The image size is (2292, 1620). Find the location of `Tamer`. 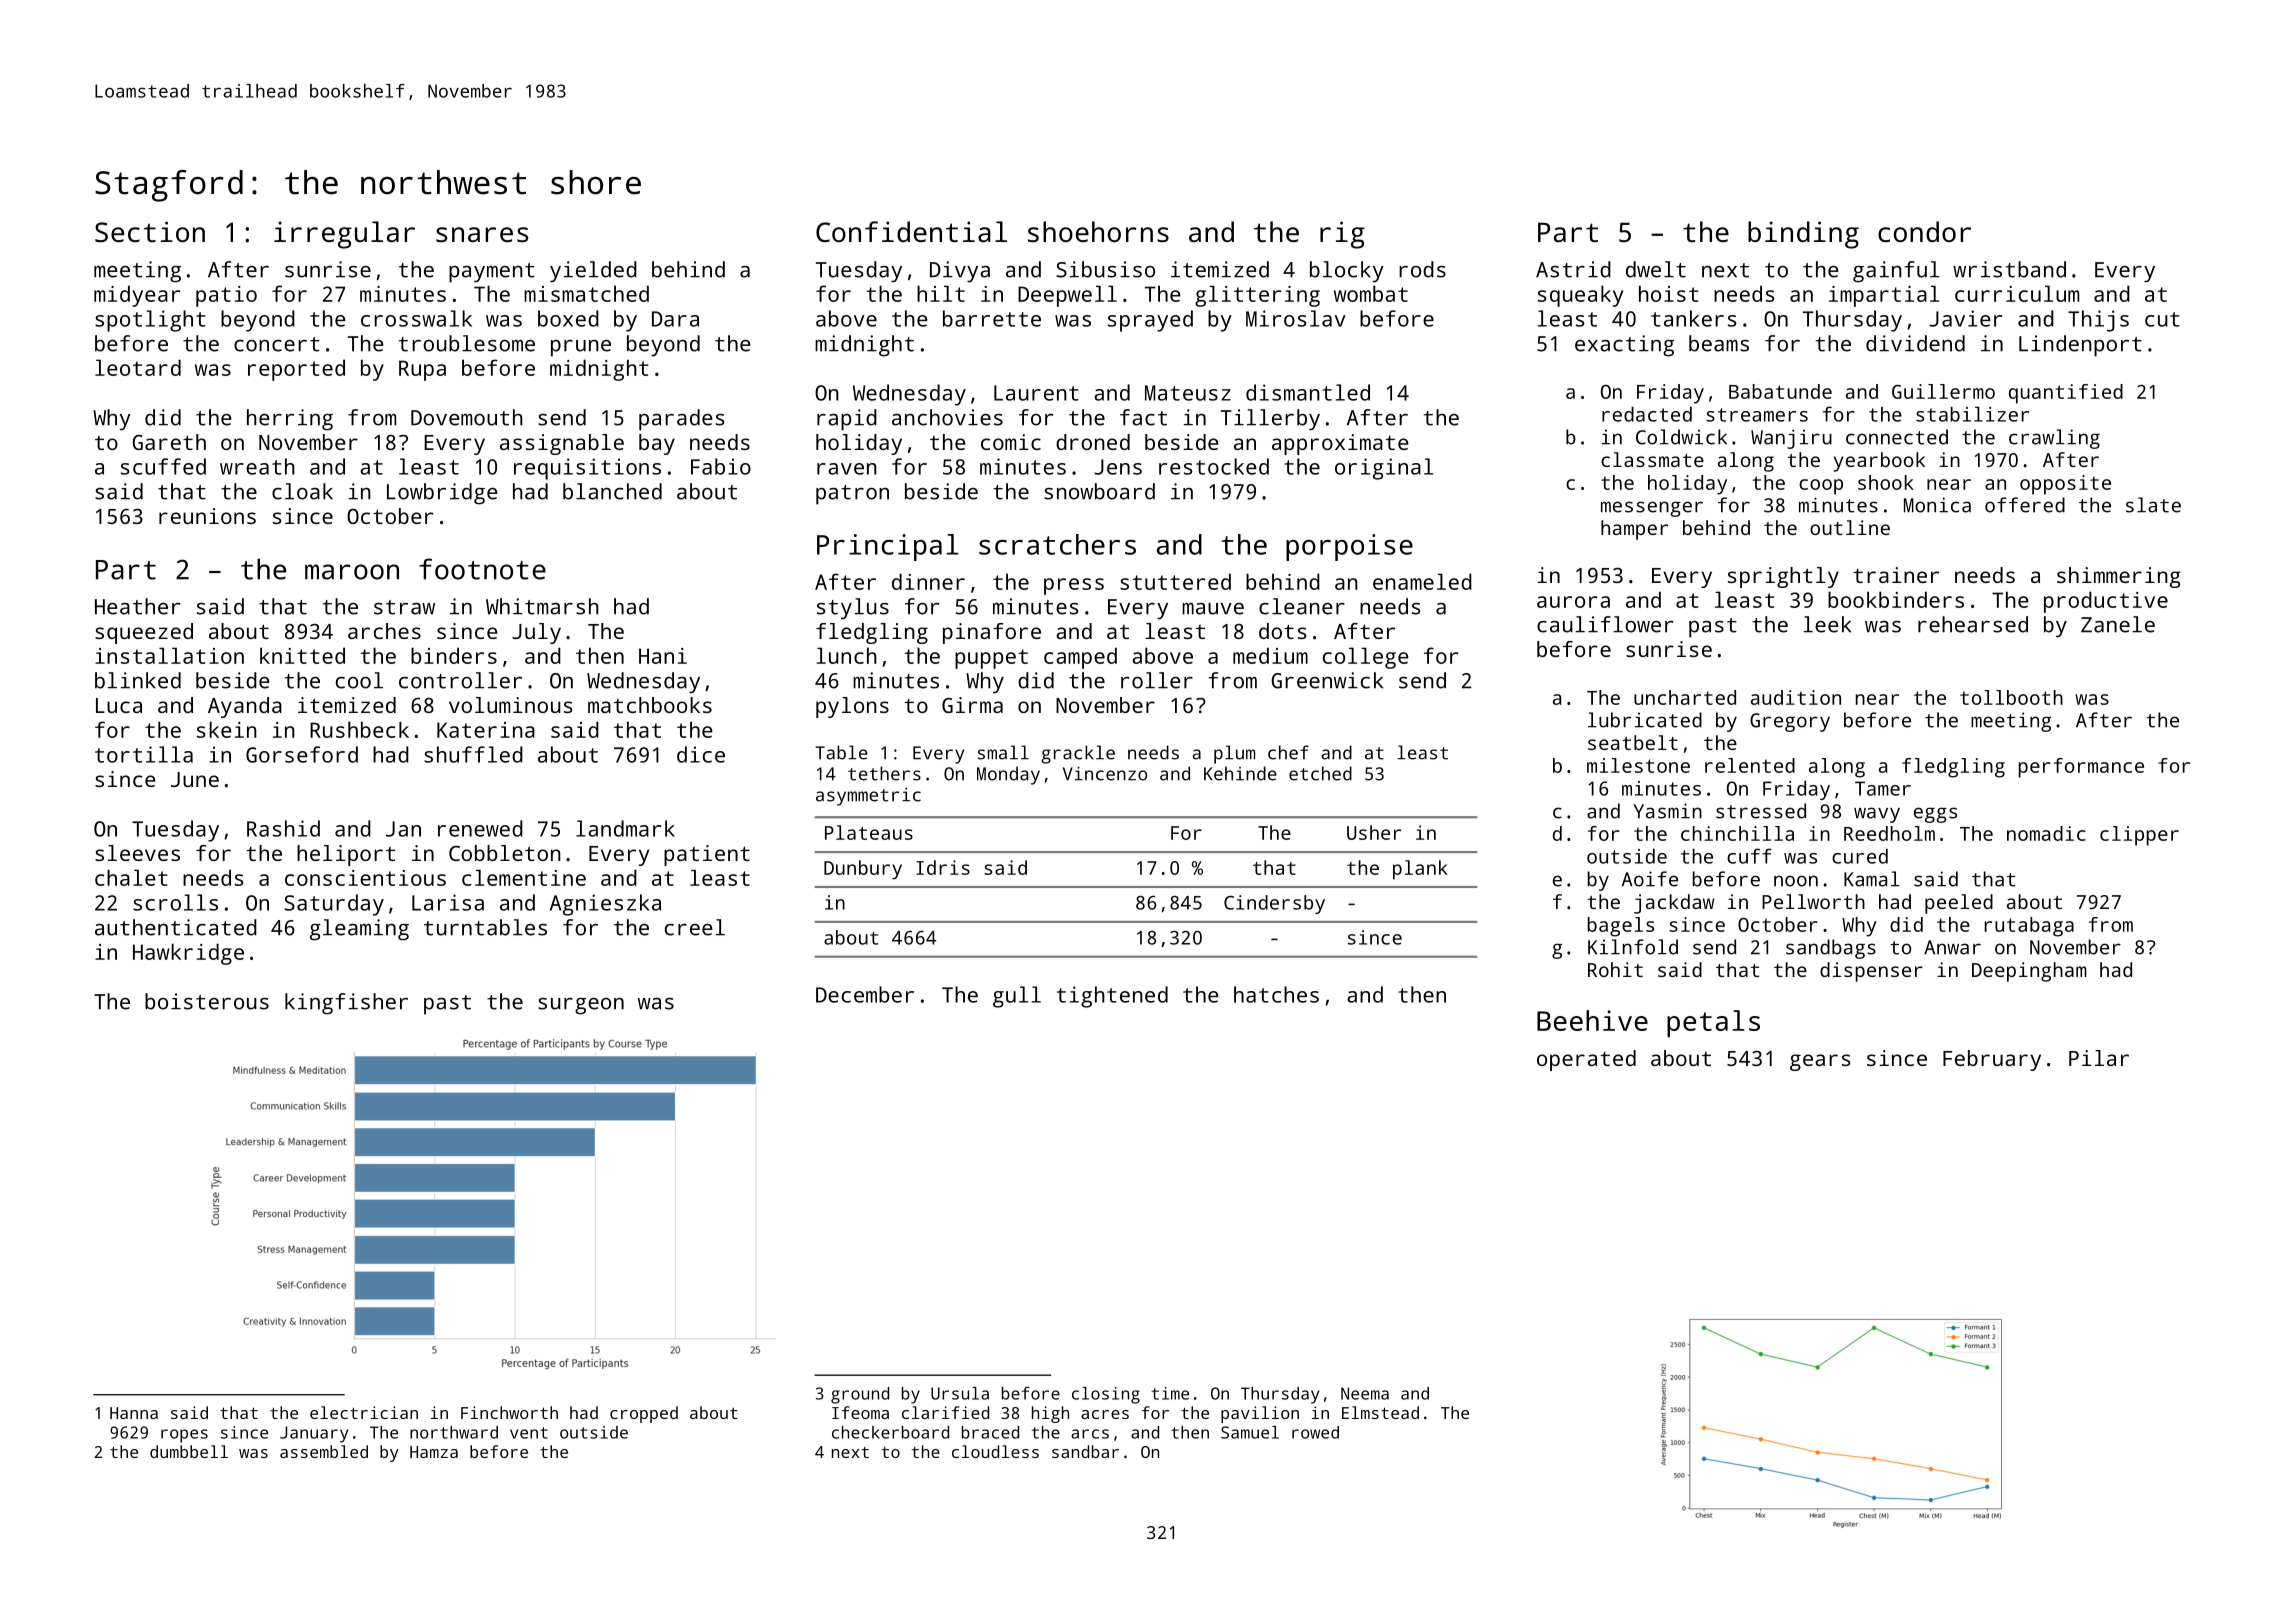

Tamer is located at coordinates (1883, 788).
